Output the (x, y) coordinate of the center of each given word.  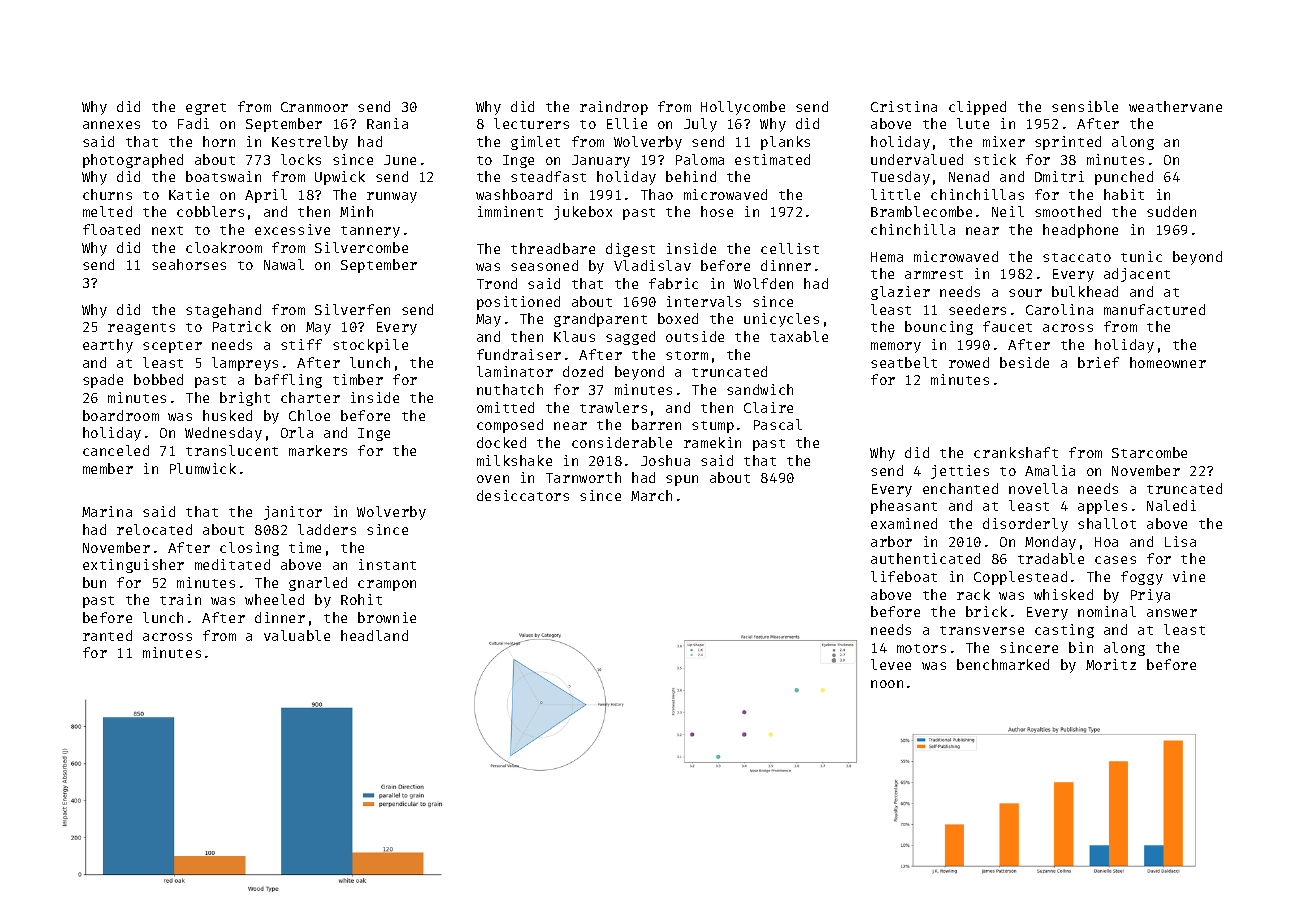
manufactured (1154, 309)
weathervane (1175, 106)
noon (887, 684)
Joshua (665, 460)
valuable (297, 635)
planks (785, 143)
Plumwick (203, 468)
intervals (704, 301)
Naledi (1171, 505)
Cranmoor (314, 107)
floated (111, 229)
